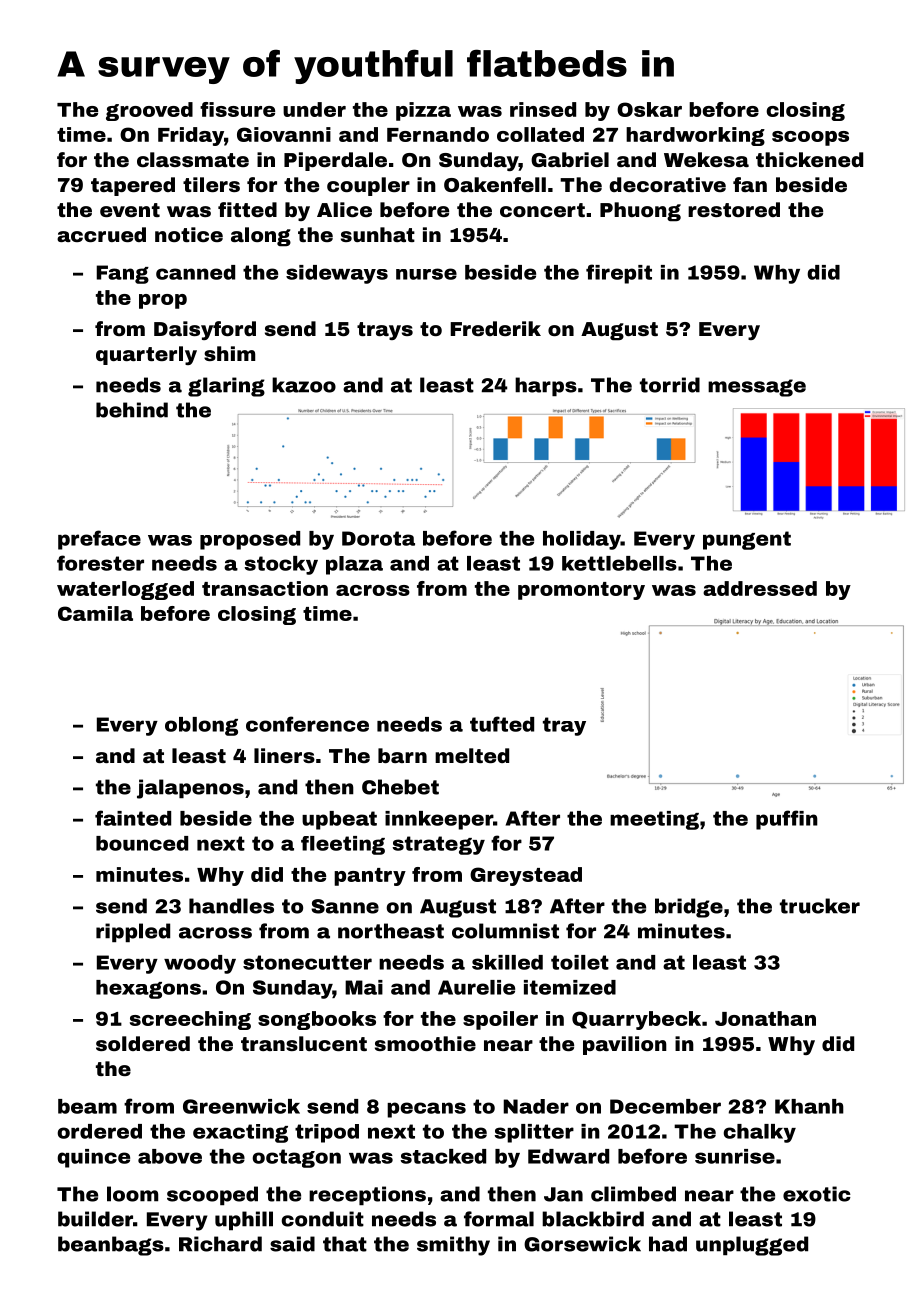  Describe the element at coordinates (502, 724) in the screenshot. I see `tufted` at that location.
